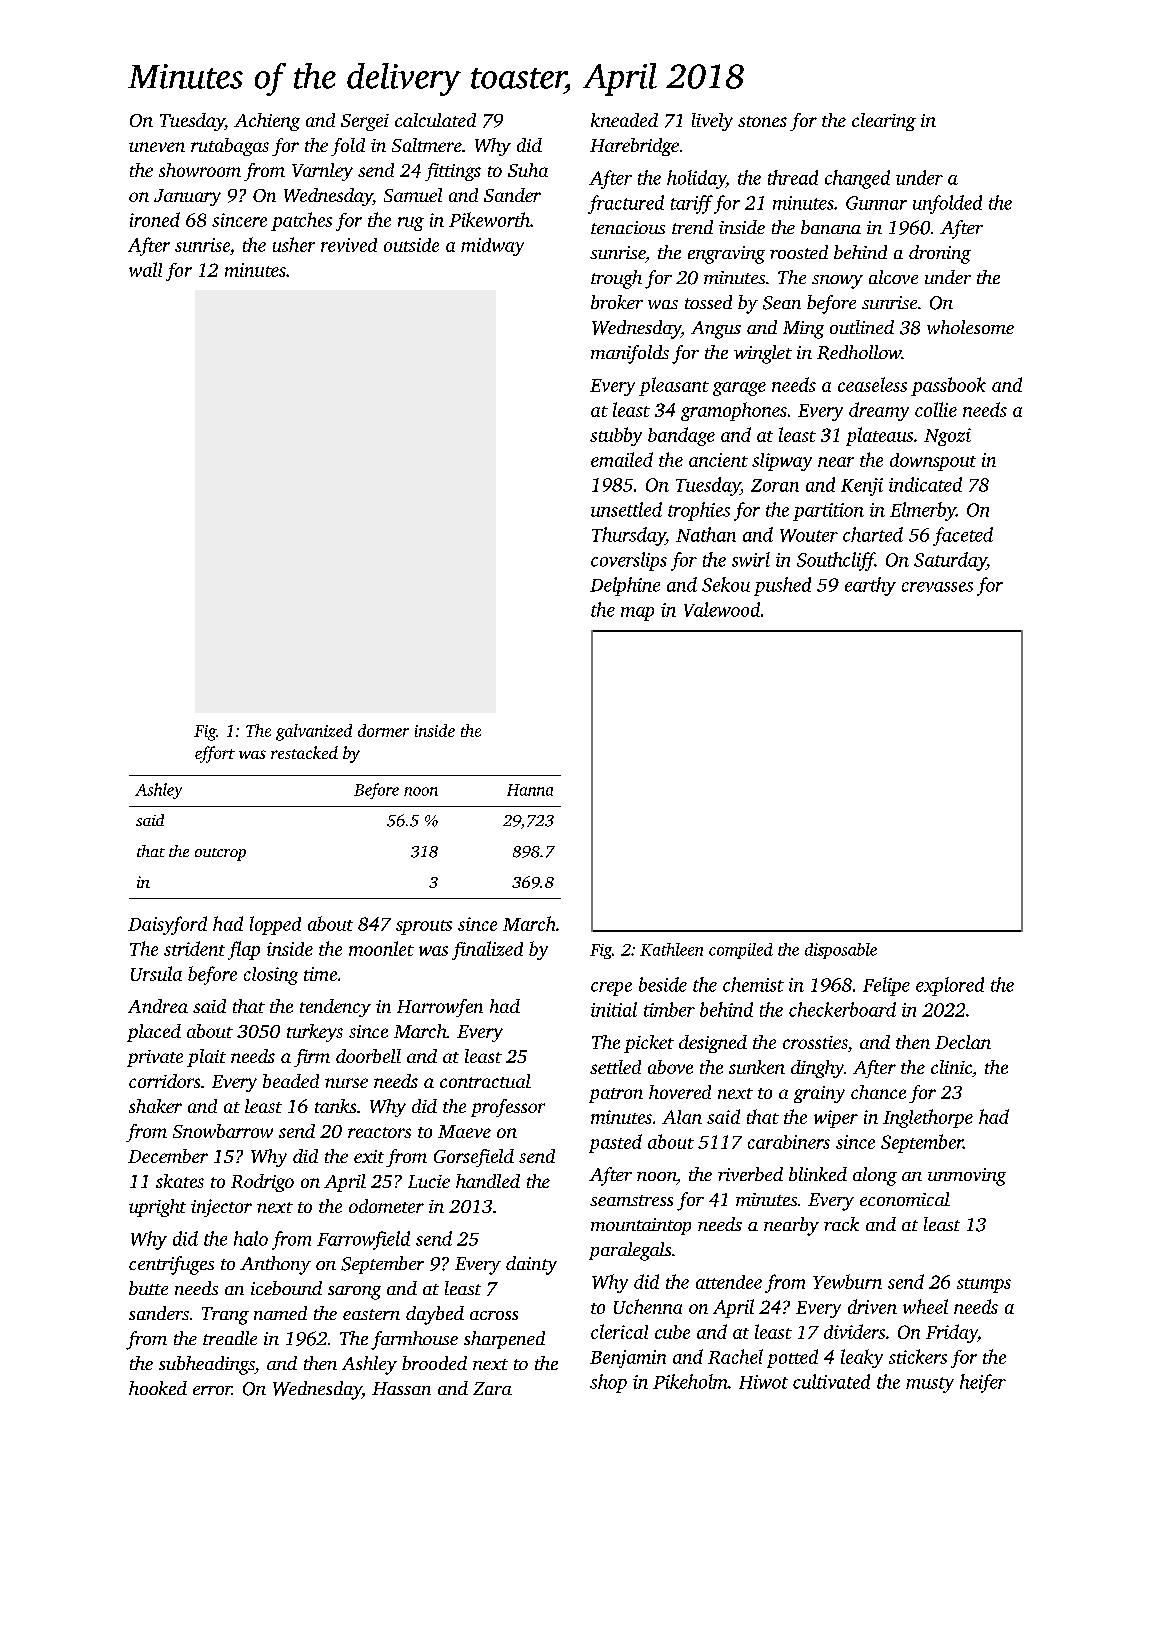 The height and width of the document is (1630, 1152). Describe the element at coordinates (713, 1044) in the document. I see `designed` at that location.
